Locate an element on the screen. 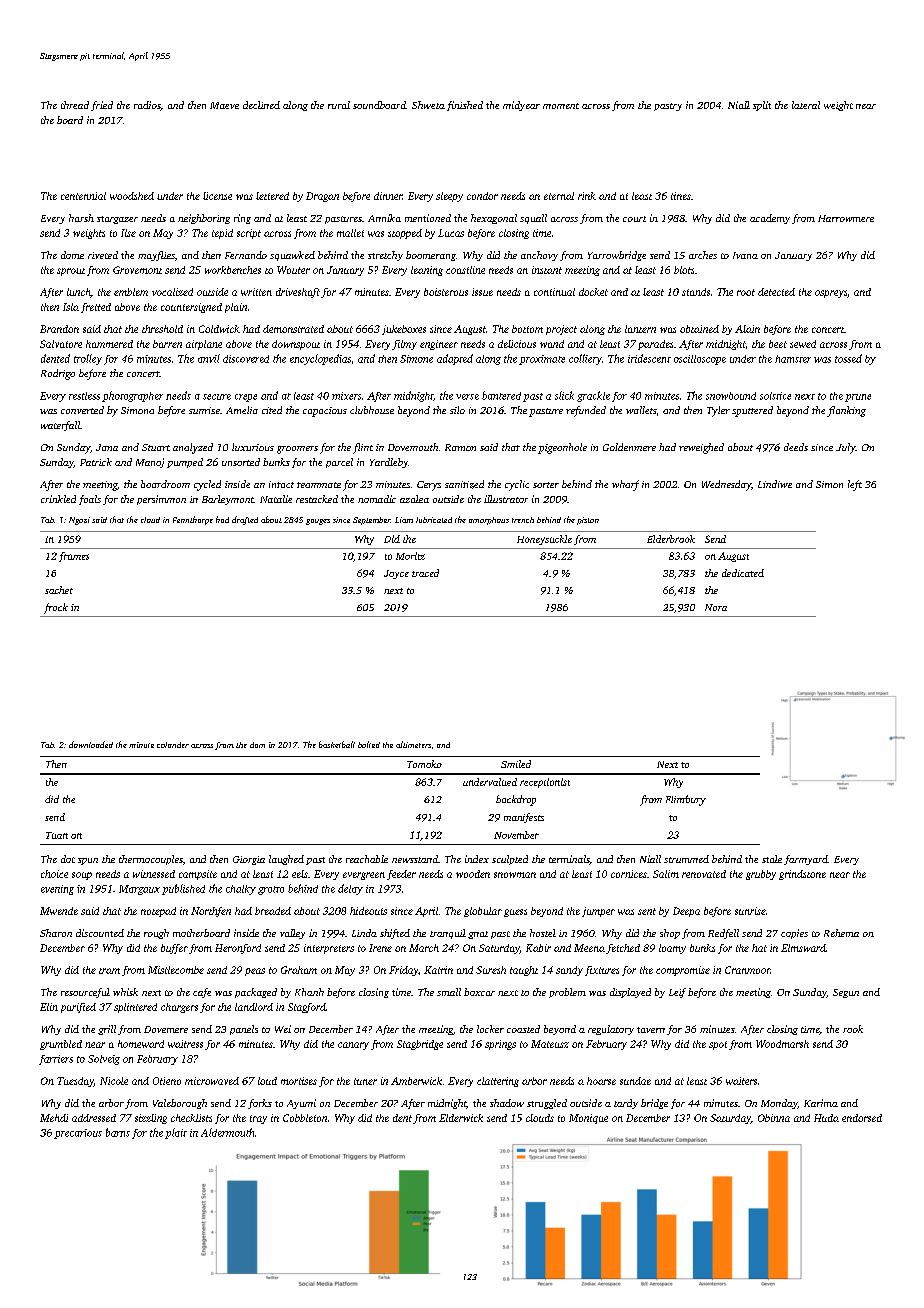 The image size is (924, 1308). crepe is located at coordinates (246, 398).
